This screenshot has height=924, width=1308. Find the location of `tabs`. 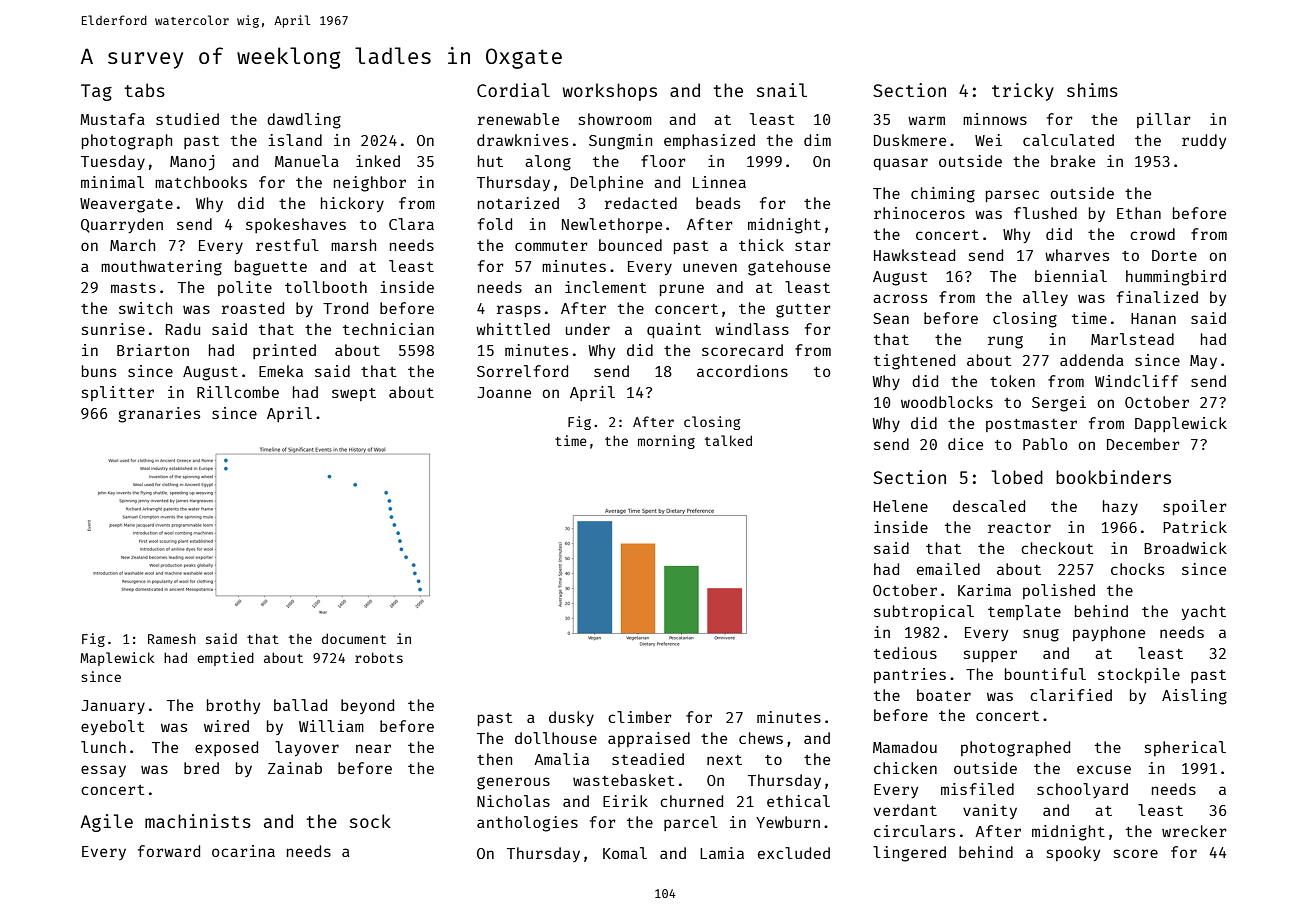

tabs is located at coordinates (144, 90).
